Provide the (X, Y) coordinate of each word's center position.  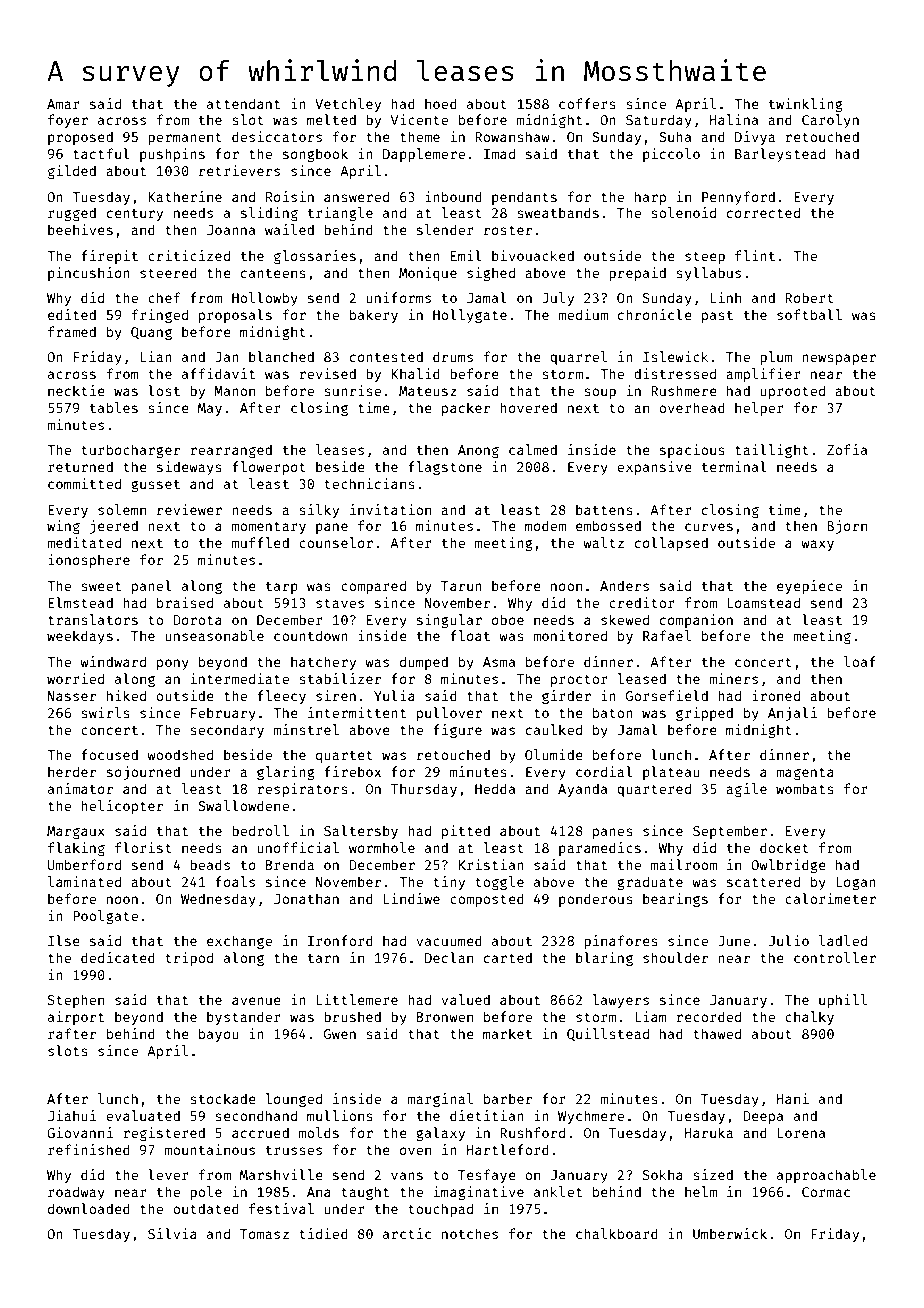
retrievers (239, 170)
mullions (340, 1115)
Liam (651, 1016)
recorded (708, 1016)
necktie (76, 390)
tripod (189, 959)
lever (168, 1174)
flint (755, 255)
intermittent (357, 712)
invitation (390, 509)
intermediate (240, 678)
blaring (604, 959)
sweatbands (558, 212)
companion (696, 621)
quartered (654, 790)
